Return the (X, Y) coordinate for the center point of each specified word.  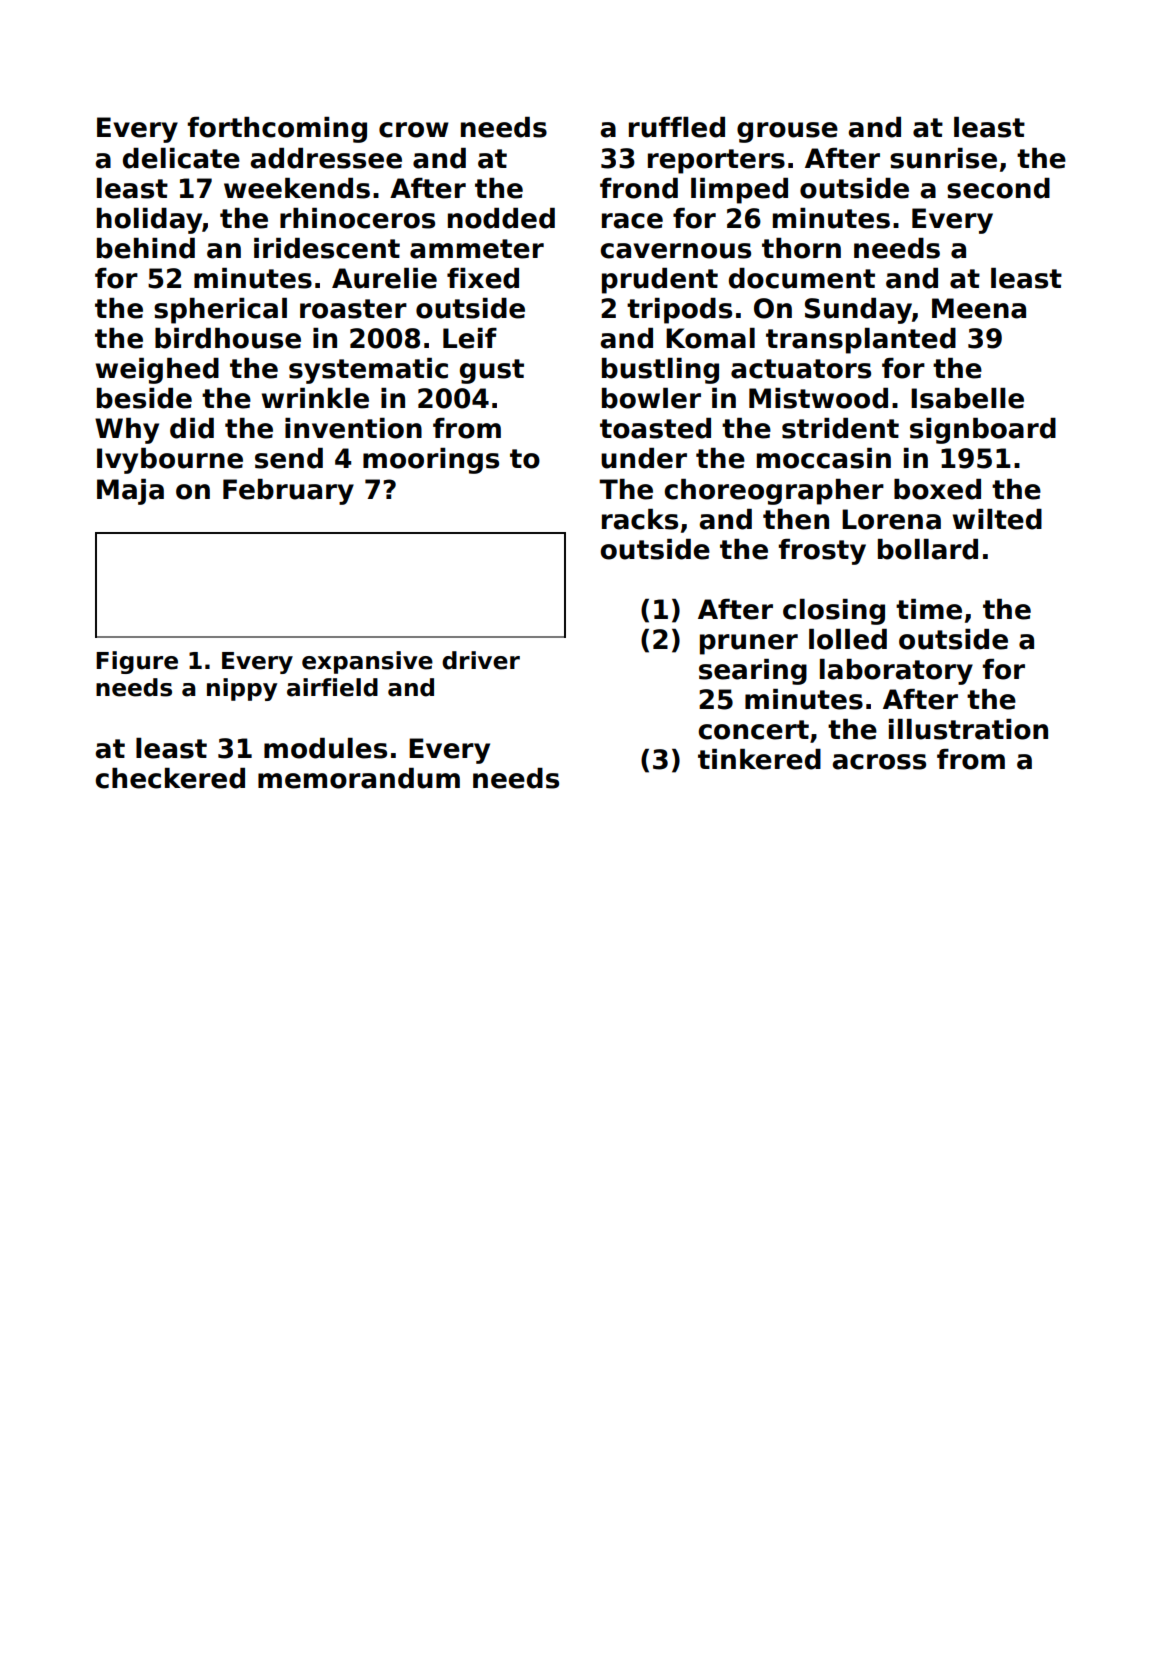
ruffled (677, 127)
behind (146, 248)
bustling (660, 371)
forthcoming (277, 130)
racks (640, 519)
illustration (968, 729)
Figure (137, 662)
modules (325, 748)
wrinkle (315, 398)
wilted (997, 519)
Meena (979, 308)
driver (481, 660)
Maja (130, 492)
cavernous (675, 251)
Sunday (858, 311)
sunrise (943, 158)
